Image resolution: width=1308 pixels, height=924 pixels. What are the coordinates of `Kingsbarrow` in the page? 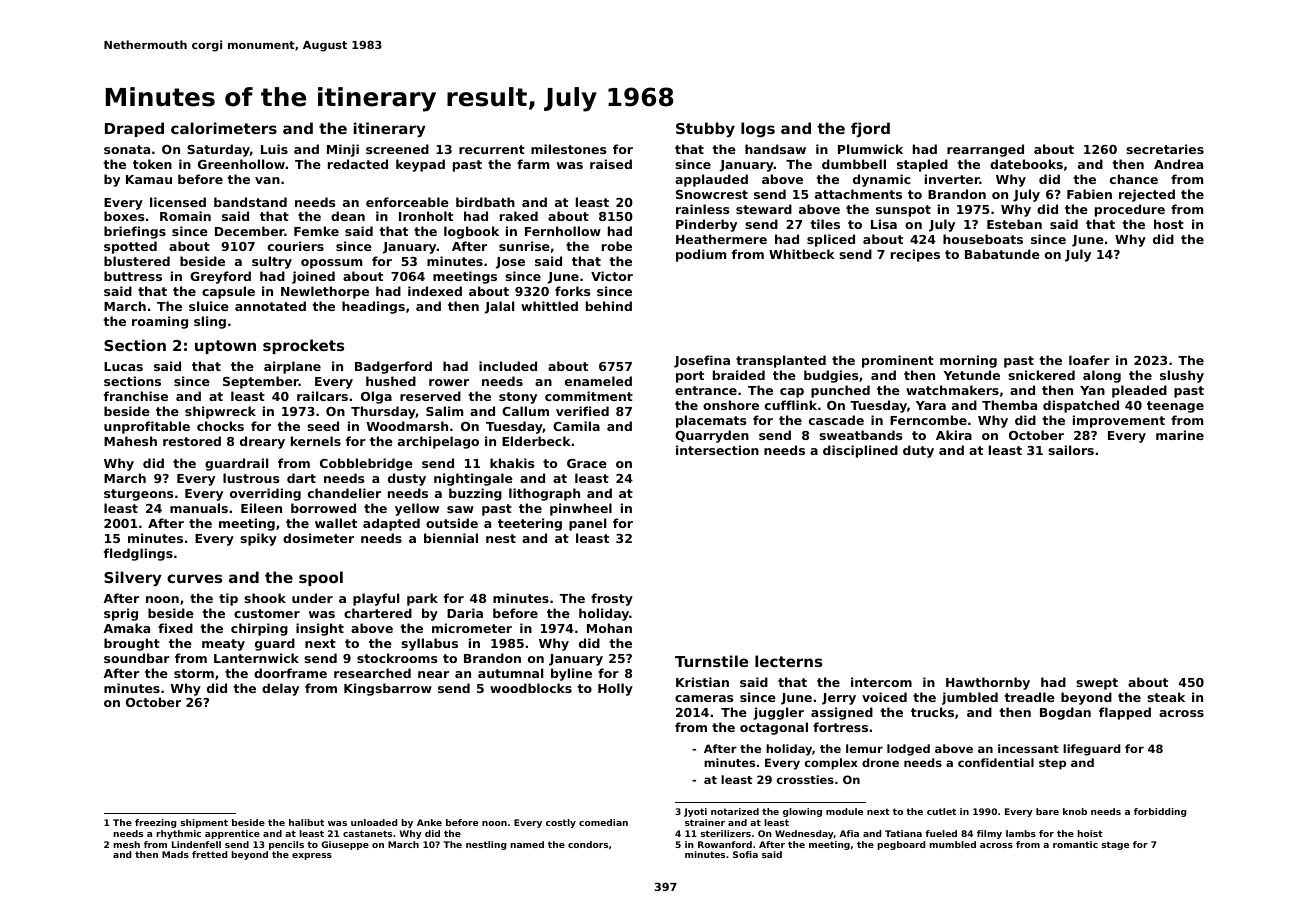 It's located at (388, 689).
